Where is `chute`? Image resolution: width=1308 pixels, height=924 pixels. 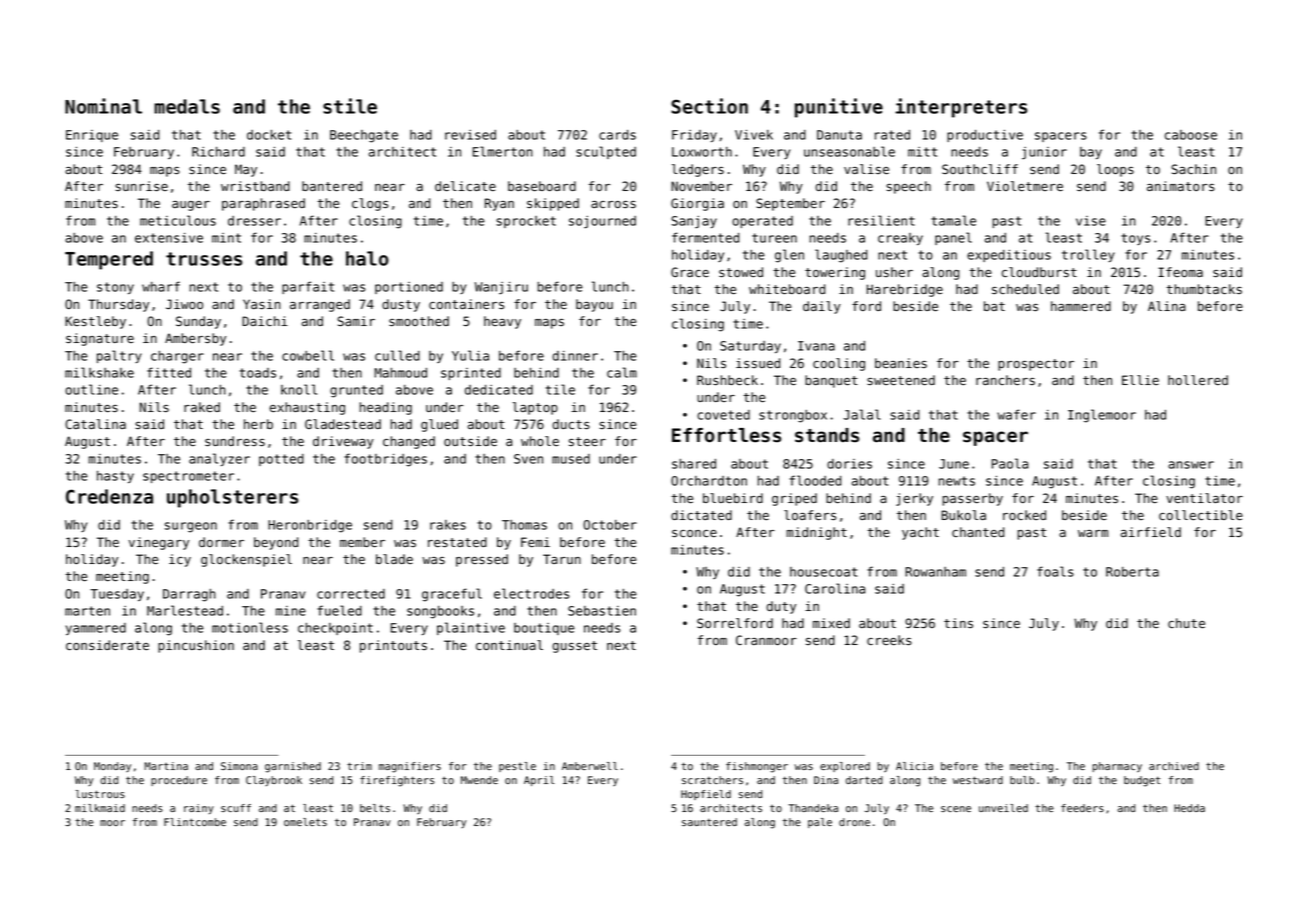 chute is located at coordinates (1186, 623).
